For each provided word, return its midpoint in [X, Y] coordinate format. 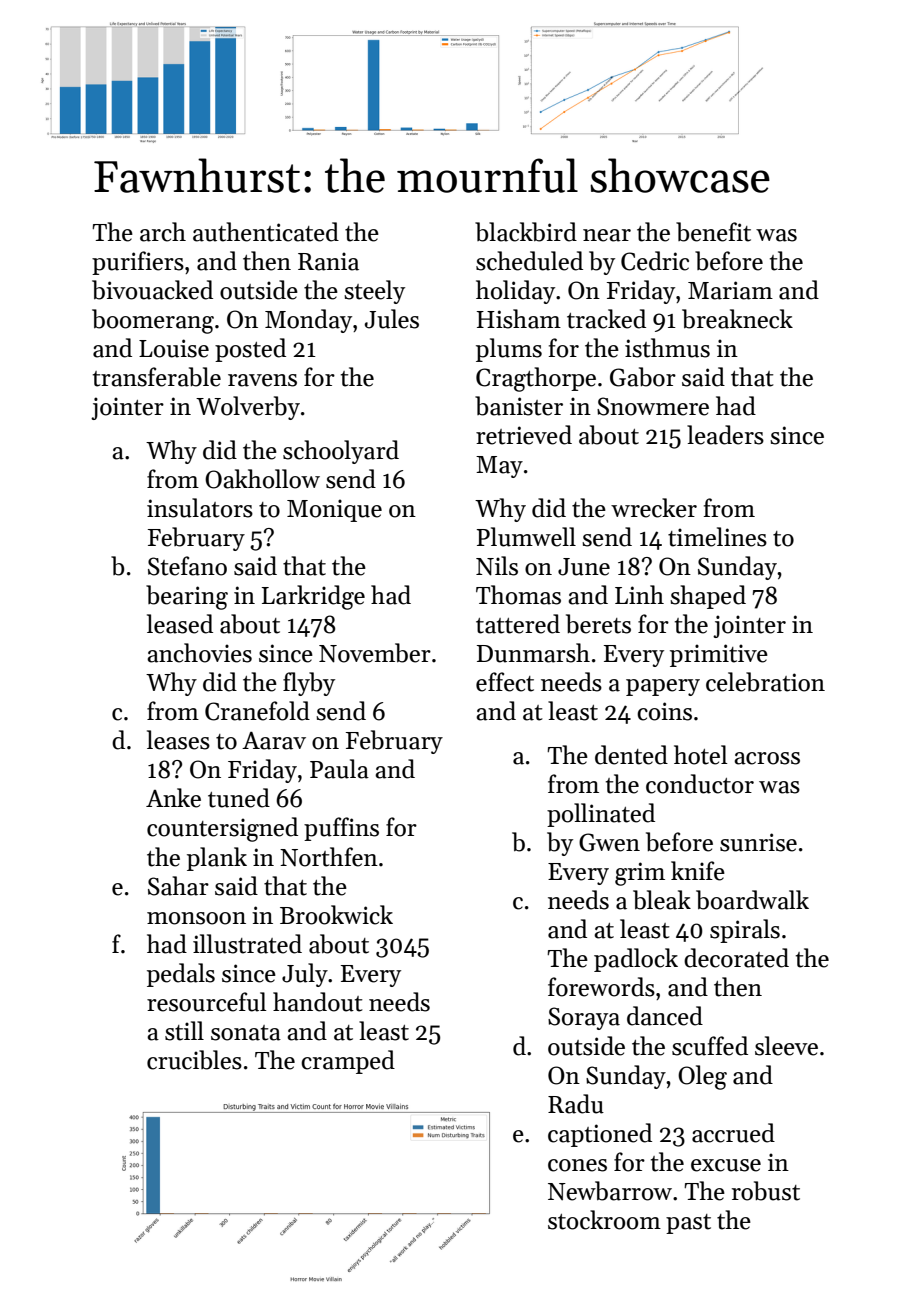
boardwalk [752, 900]
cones [577, 1165]
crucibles [194, 1060]
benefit [713, 232]
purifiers [138, 263]
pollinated [601, 815]
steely [374, 292]
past [688, 1224]
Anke [173, 798]
